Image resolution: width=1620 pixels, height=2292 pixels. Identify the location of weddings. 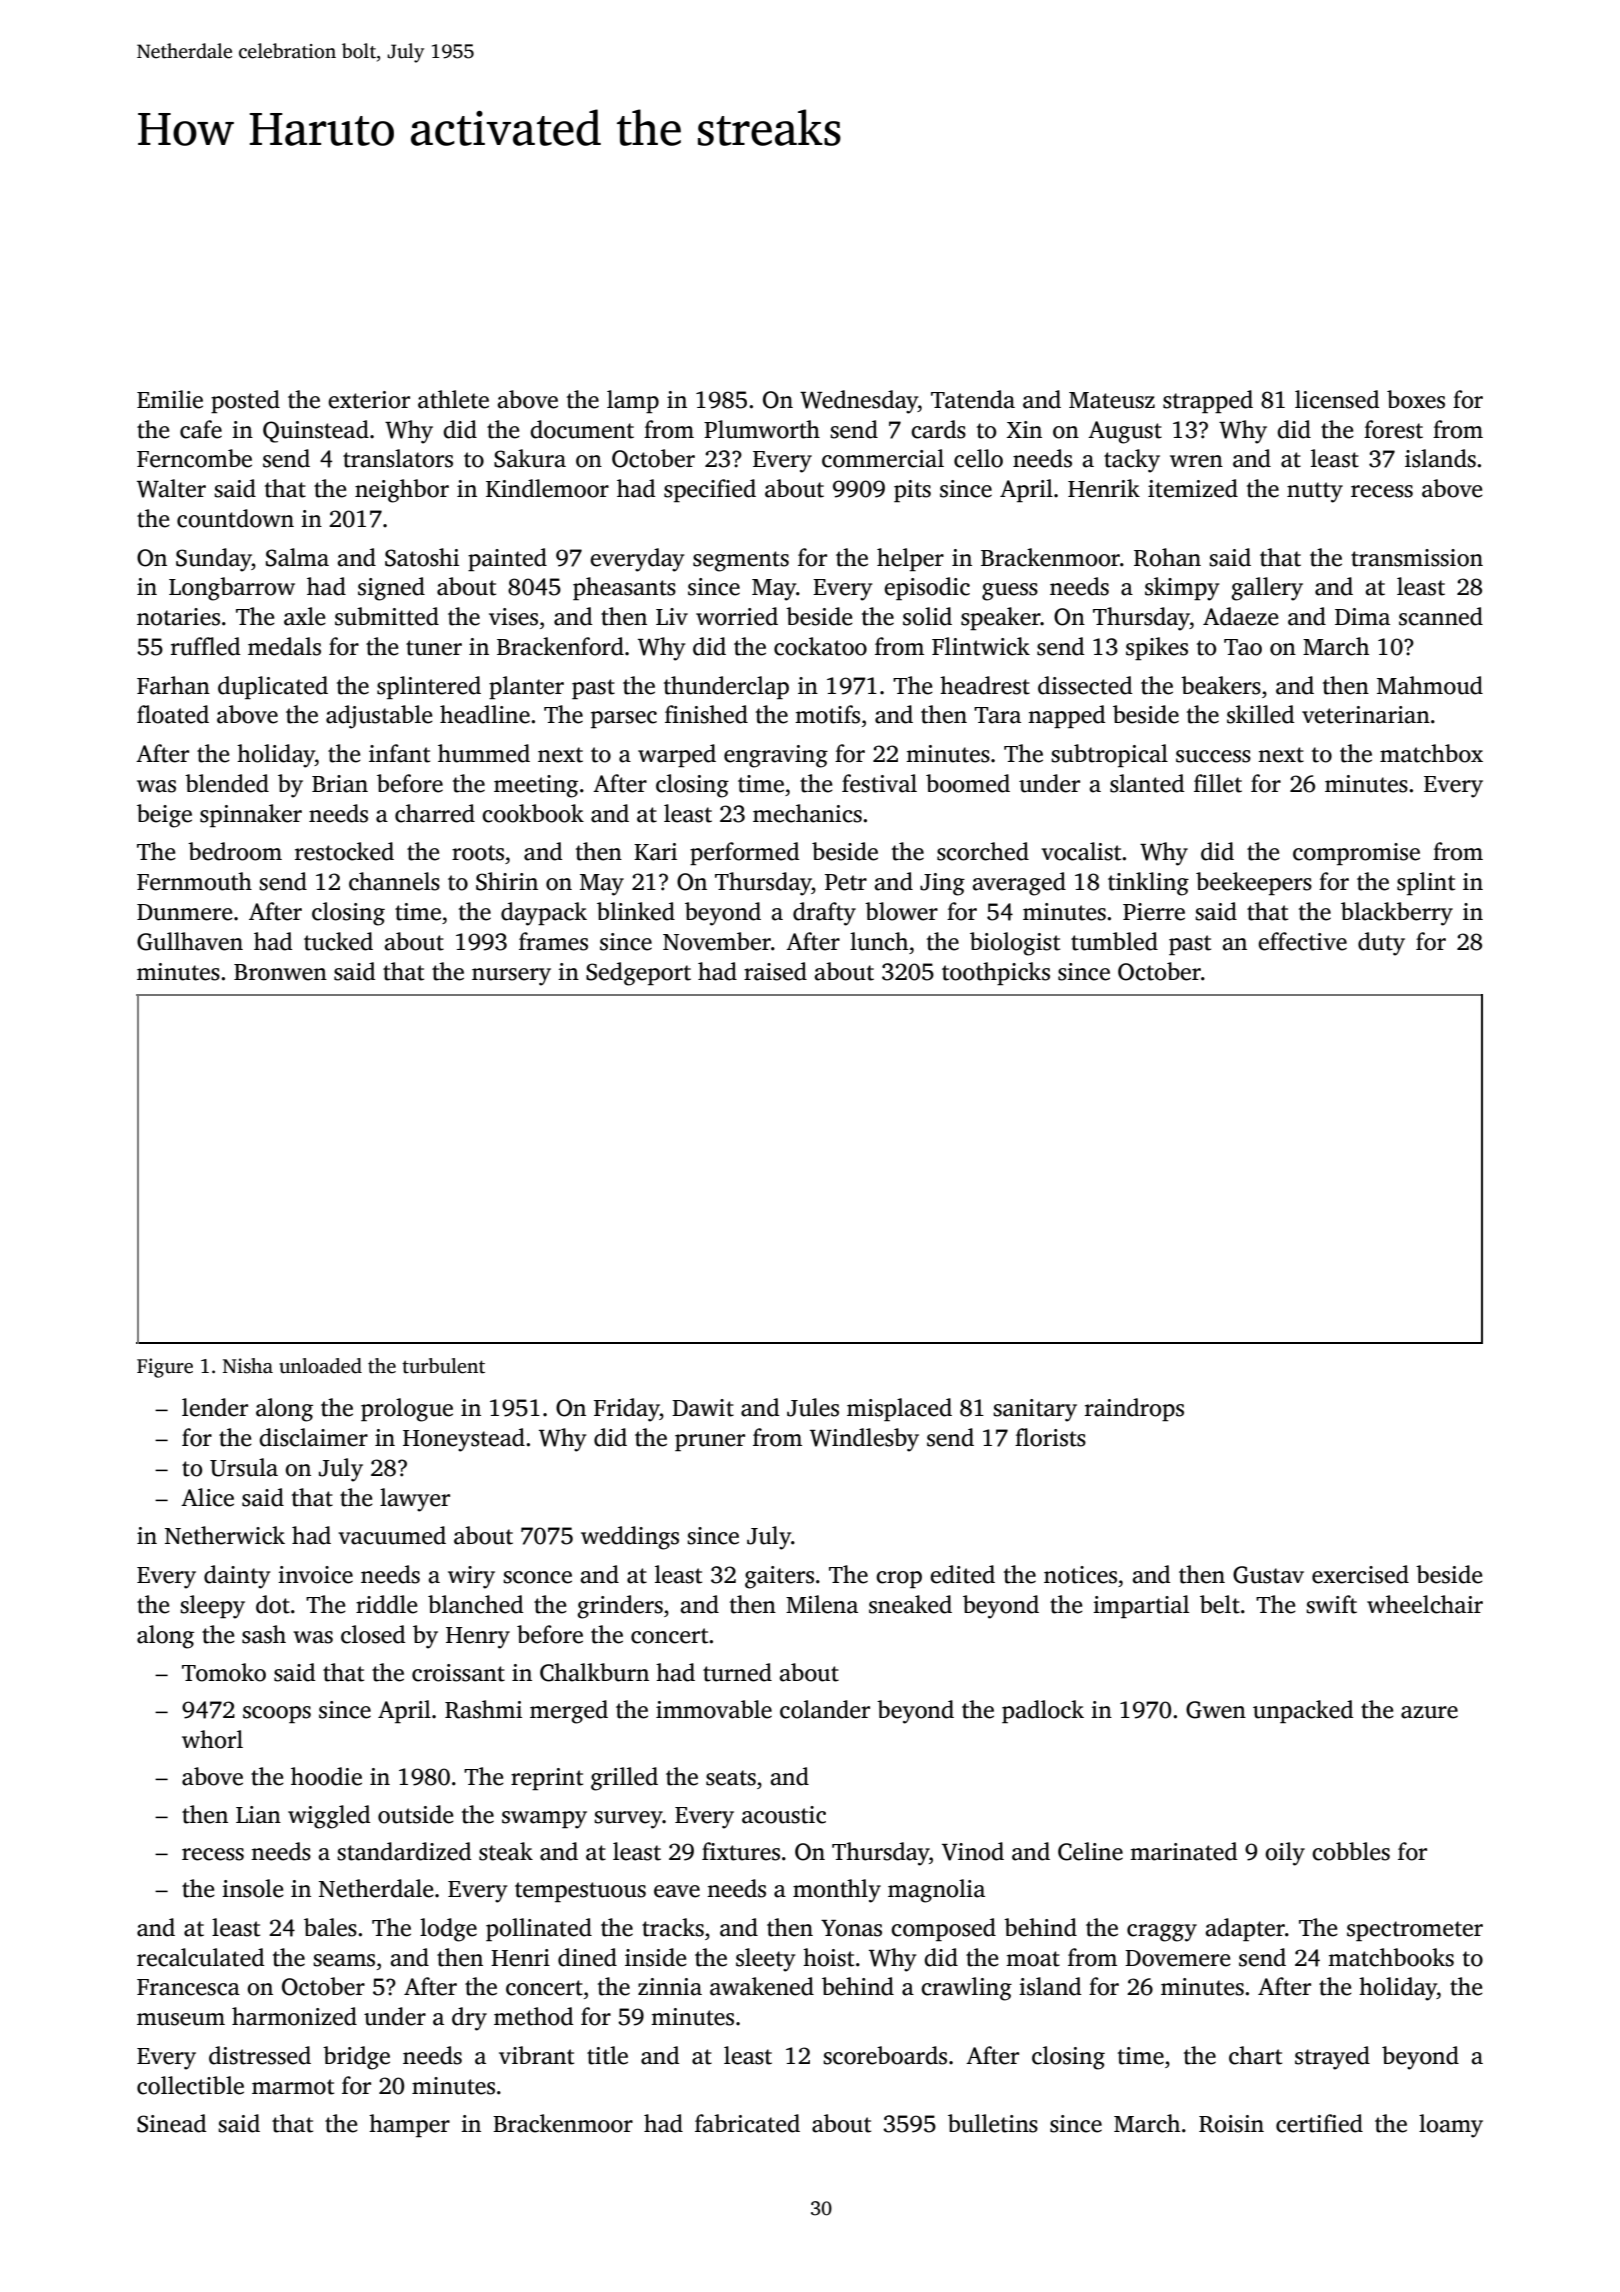
(630, 1538).
